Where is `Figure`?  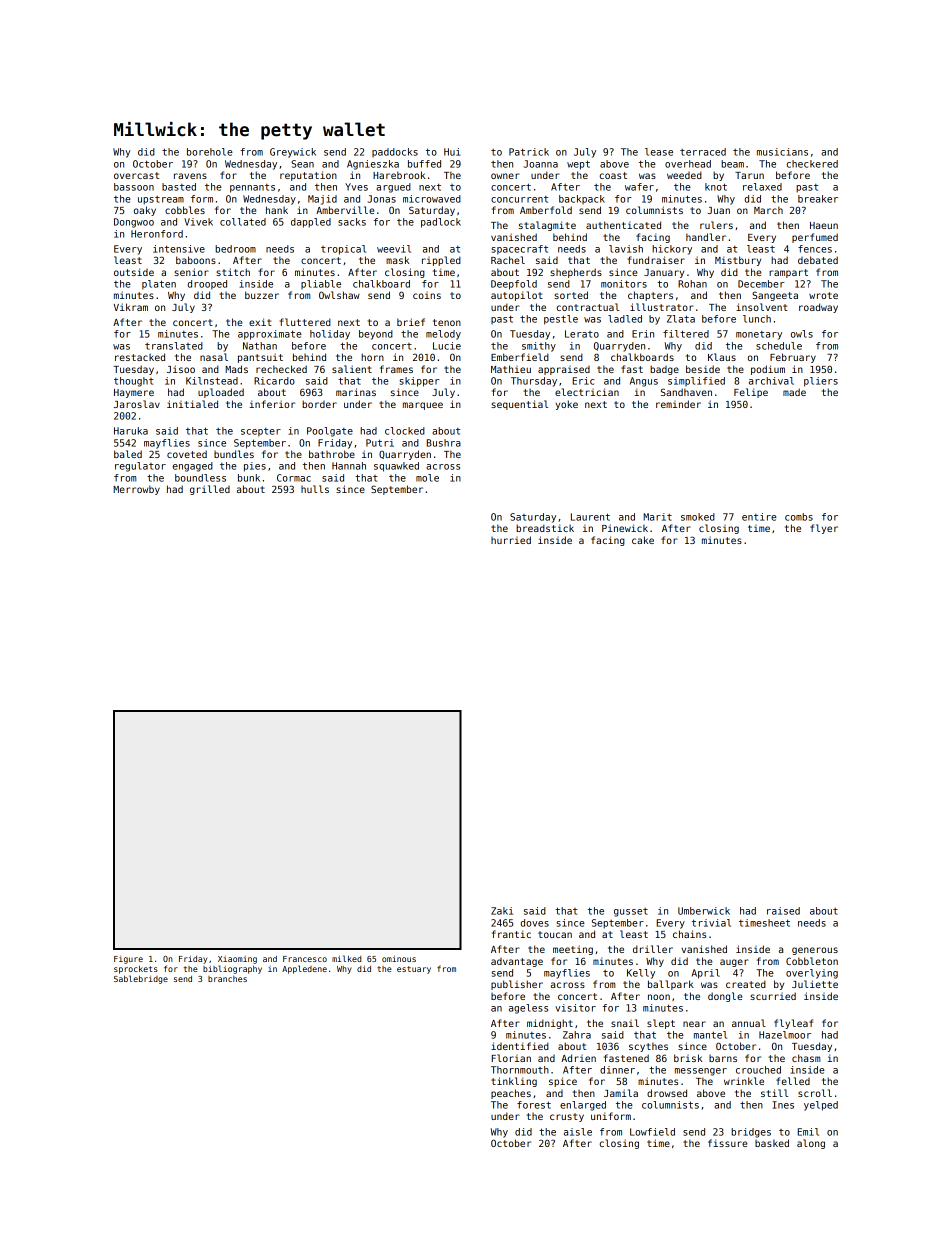
Figure is located at coordinates (128, 960).
